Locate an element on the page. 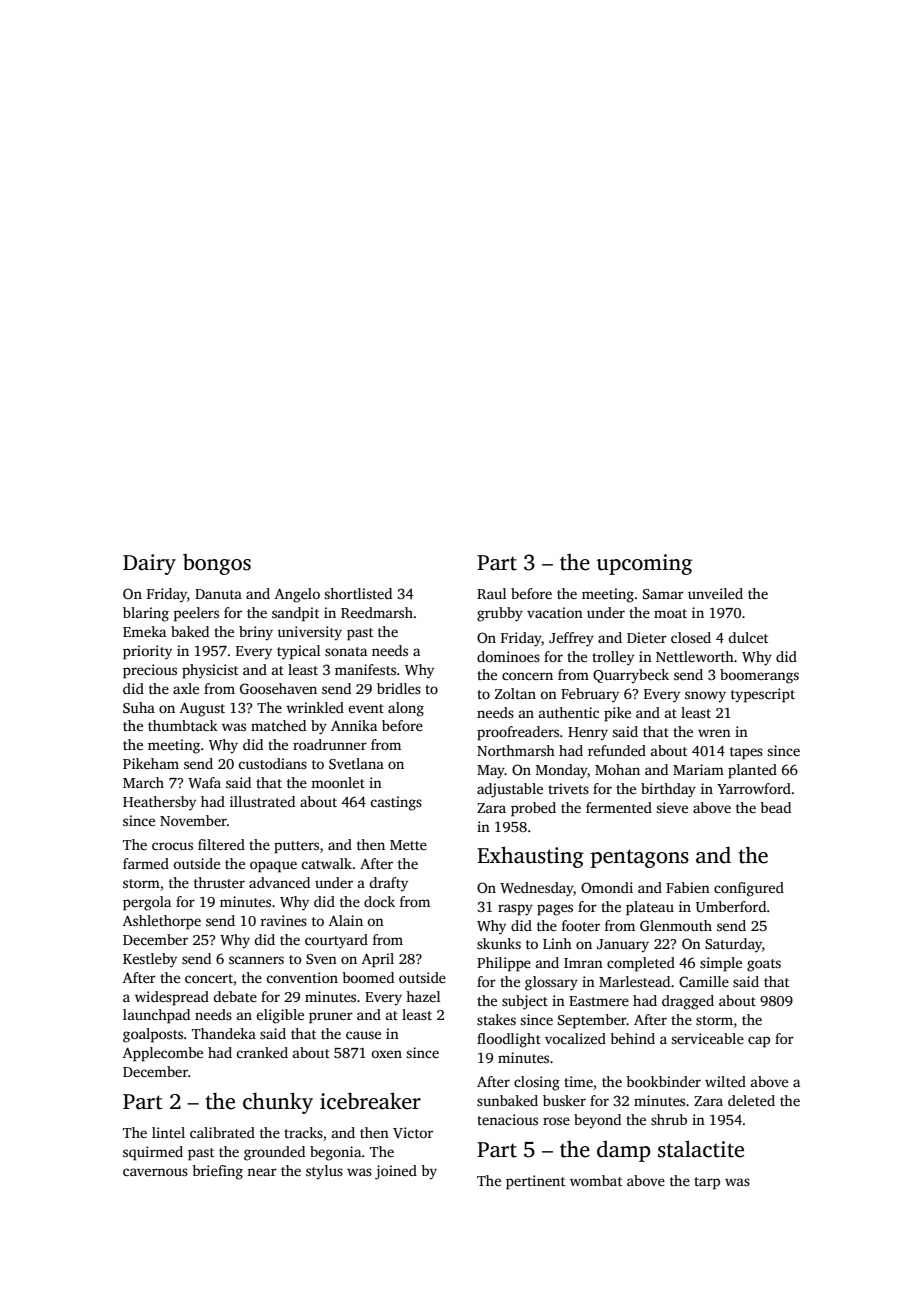 The height and width of the document is (1308, 924). probed is located at coordinates (533, 809).
